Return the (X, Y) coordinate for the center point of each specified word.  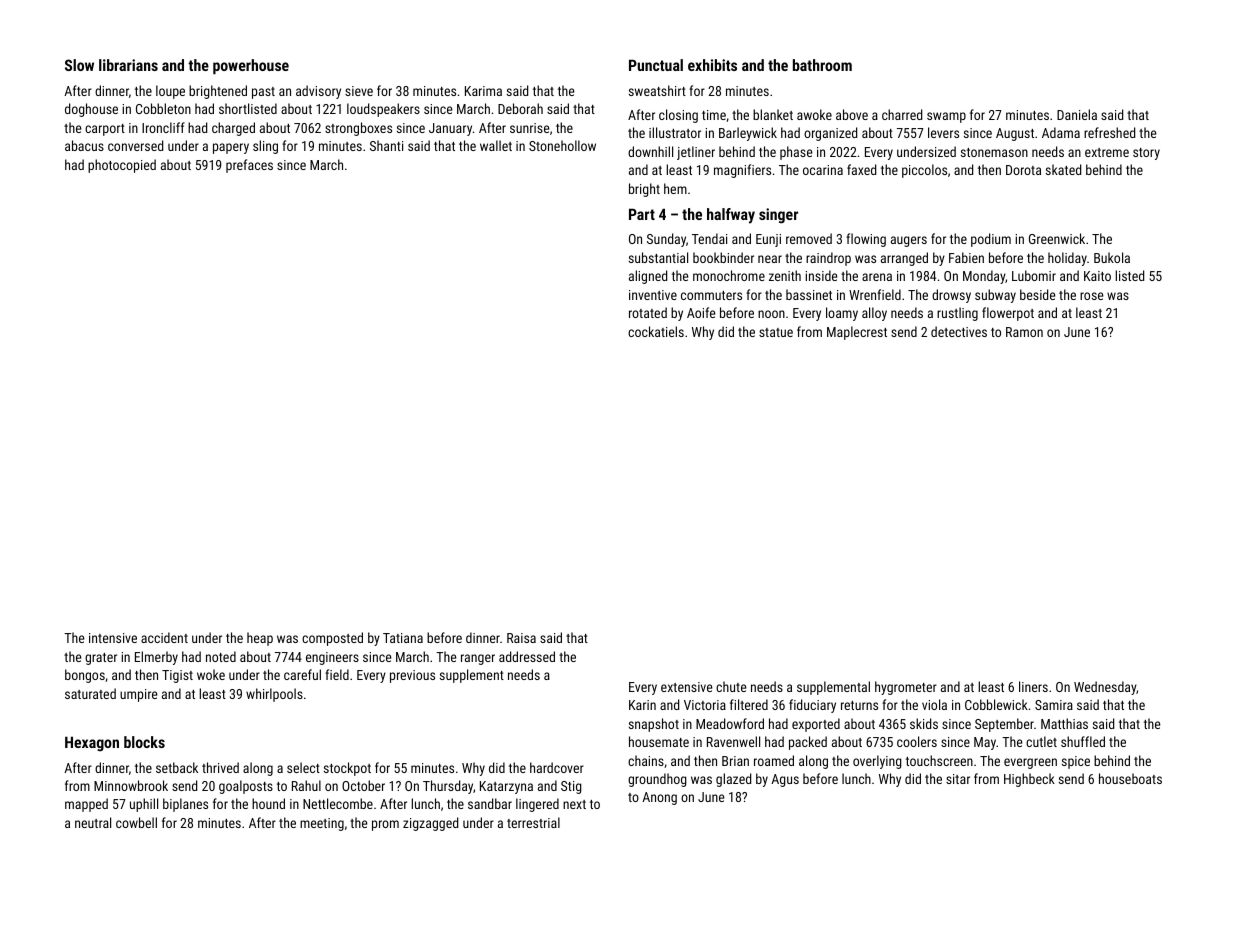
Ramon (1024, 332)
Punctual (656, 65)
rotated (648, 312)
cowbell (136, 822)
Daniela (1077, 114)
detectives (959, 331)
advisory (318, 92)
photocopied (122, 166)
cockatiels (656, 331)
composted (332, 639)
